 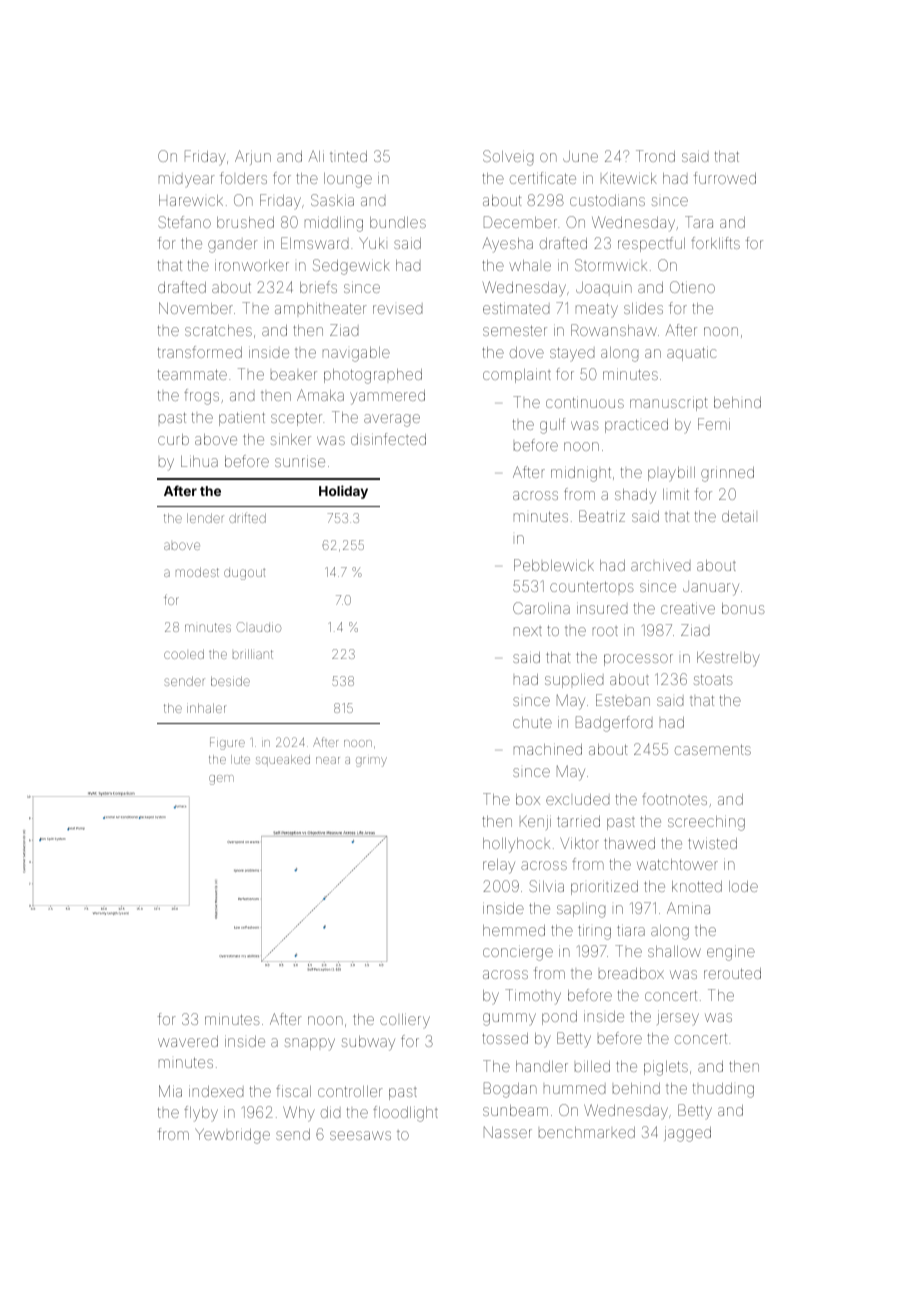 I want to click on tinted, so click(x=348, y=156).
